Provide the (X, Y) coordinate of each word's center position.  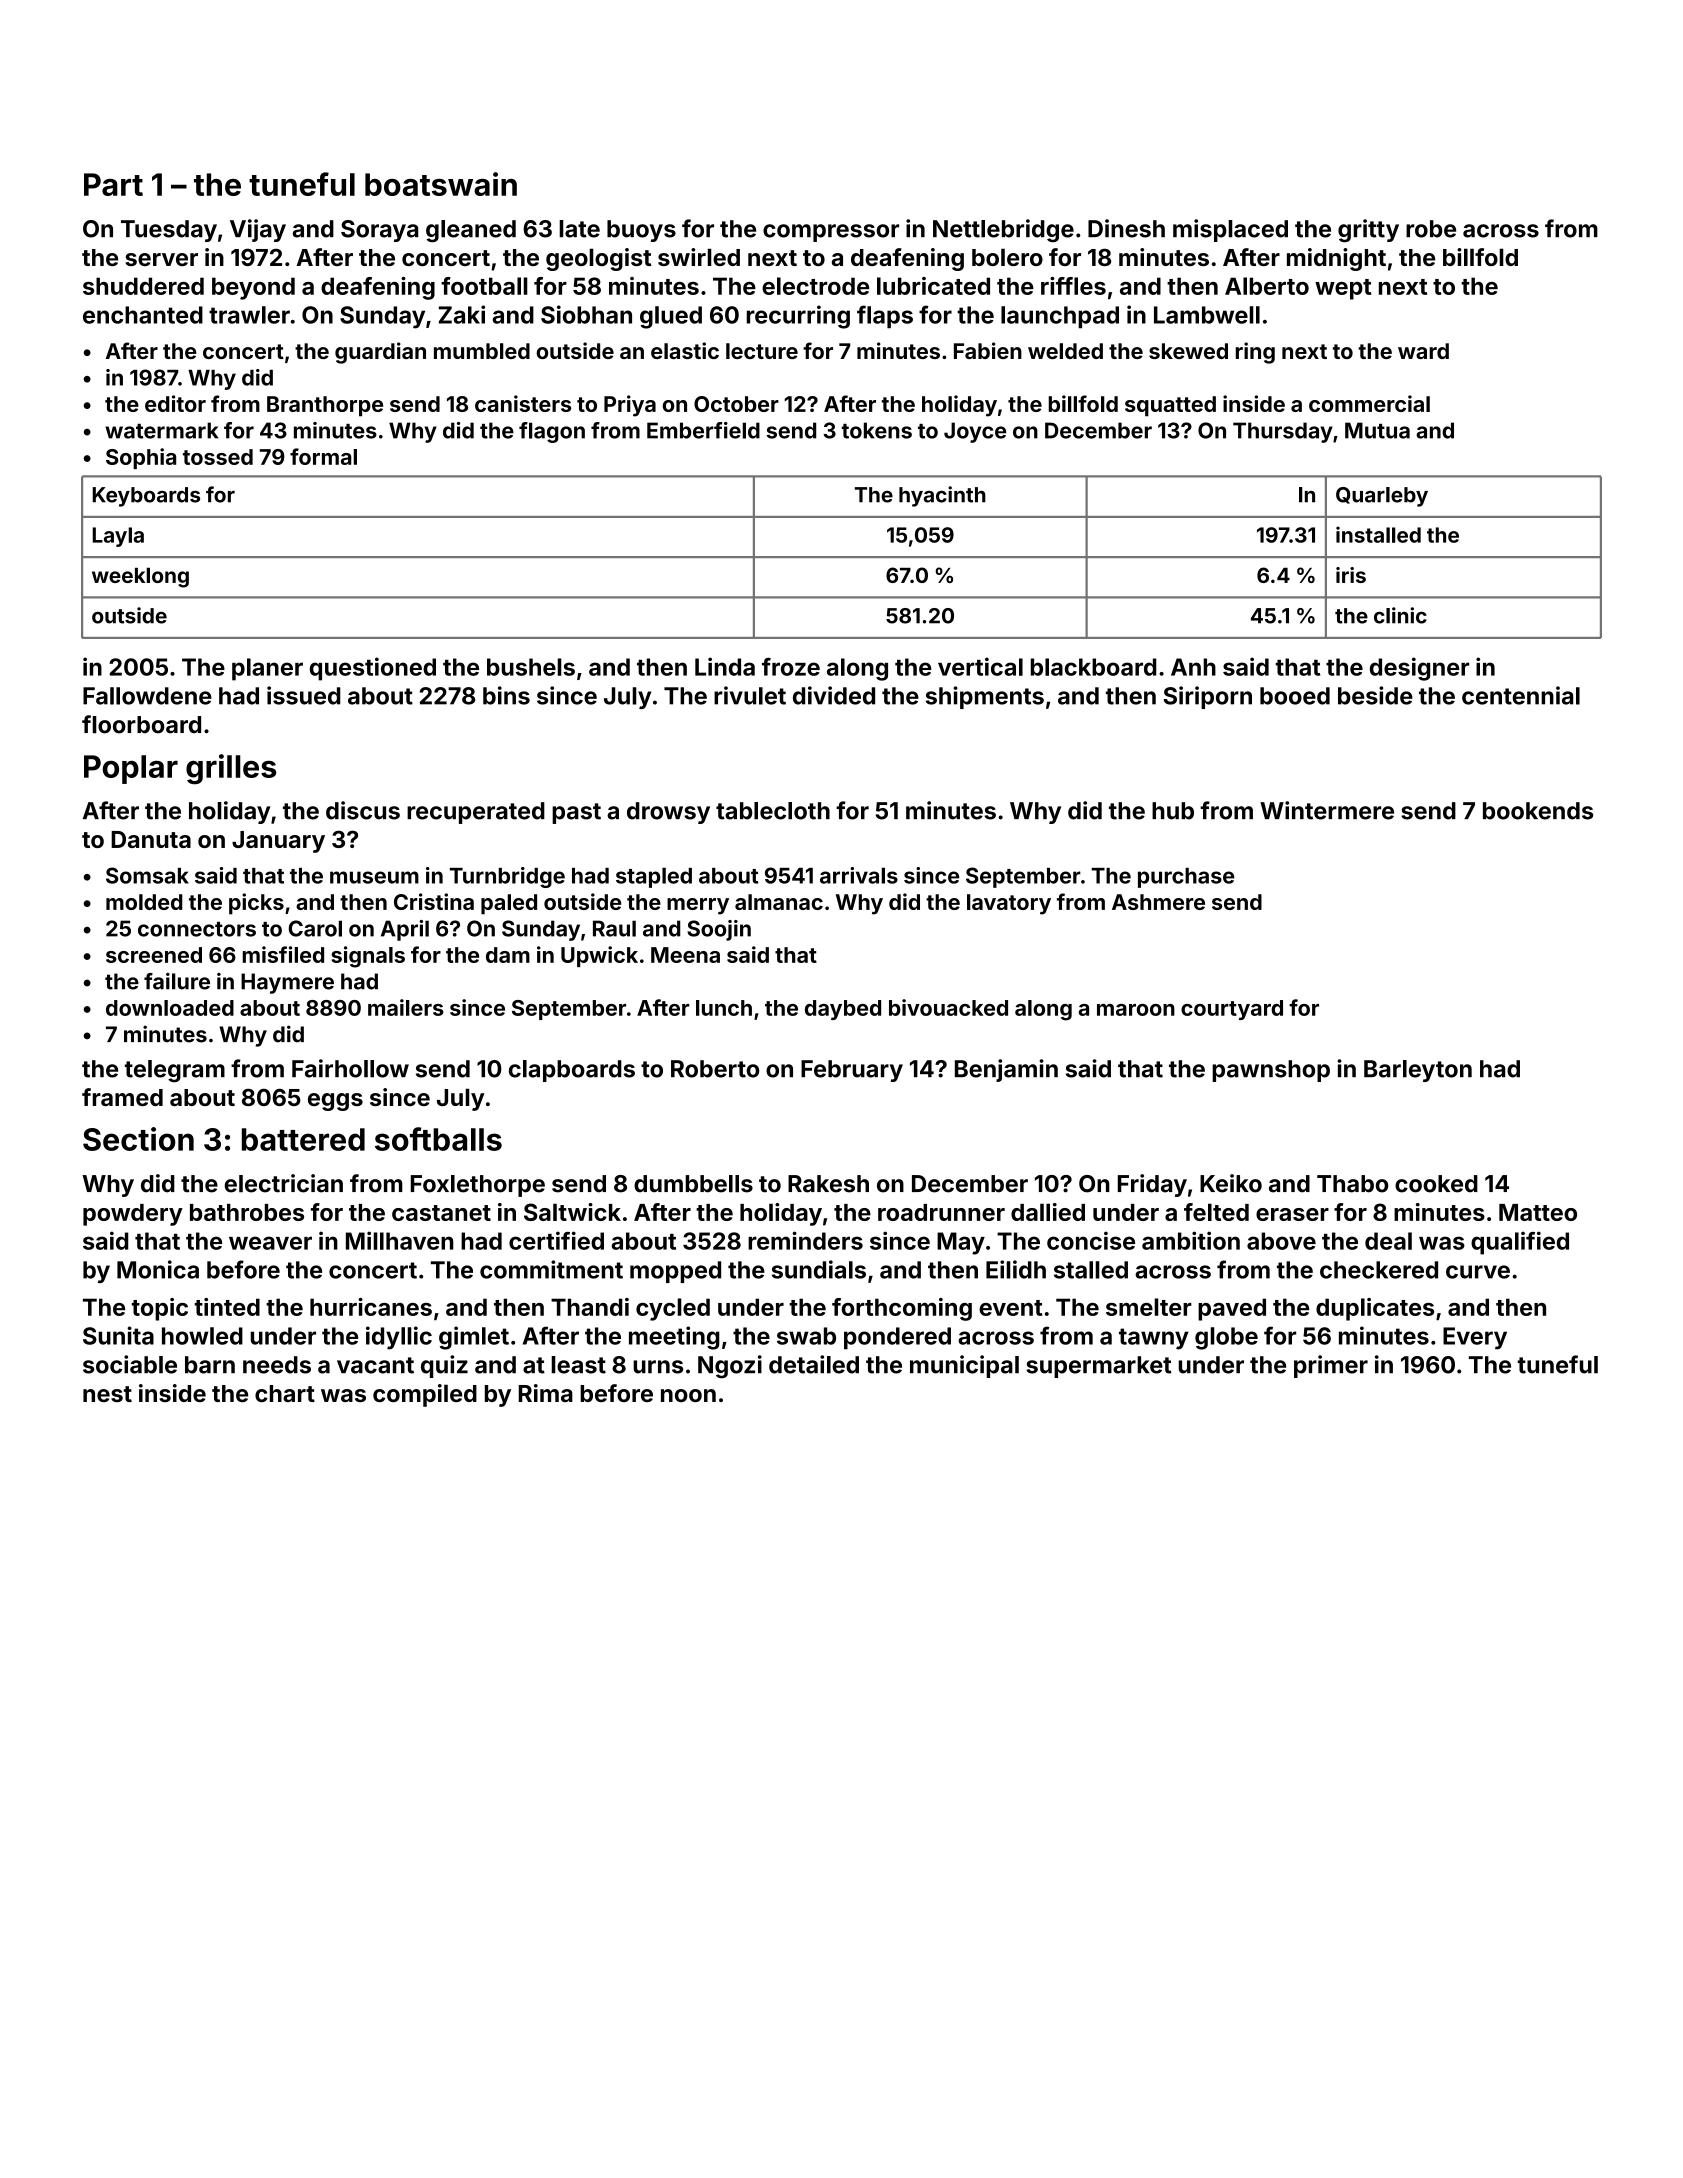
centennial (1521, 695)
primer (1331, 1366)
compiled (425, 1395)
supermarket (1098, 1367)
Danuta (151, 839)
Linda (725, 666)
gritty (1368, 231)
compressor (831, 233)
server (161, 259)
